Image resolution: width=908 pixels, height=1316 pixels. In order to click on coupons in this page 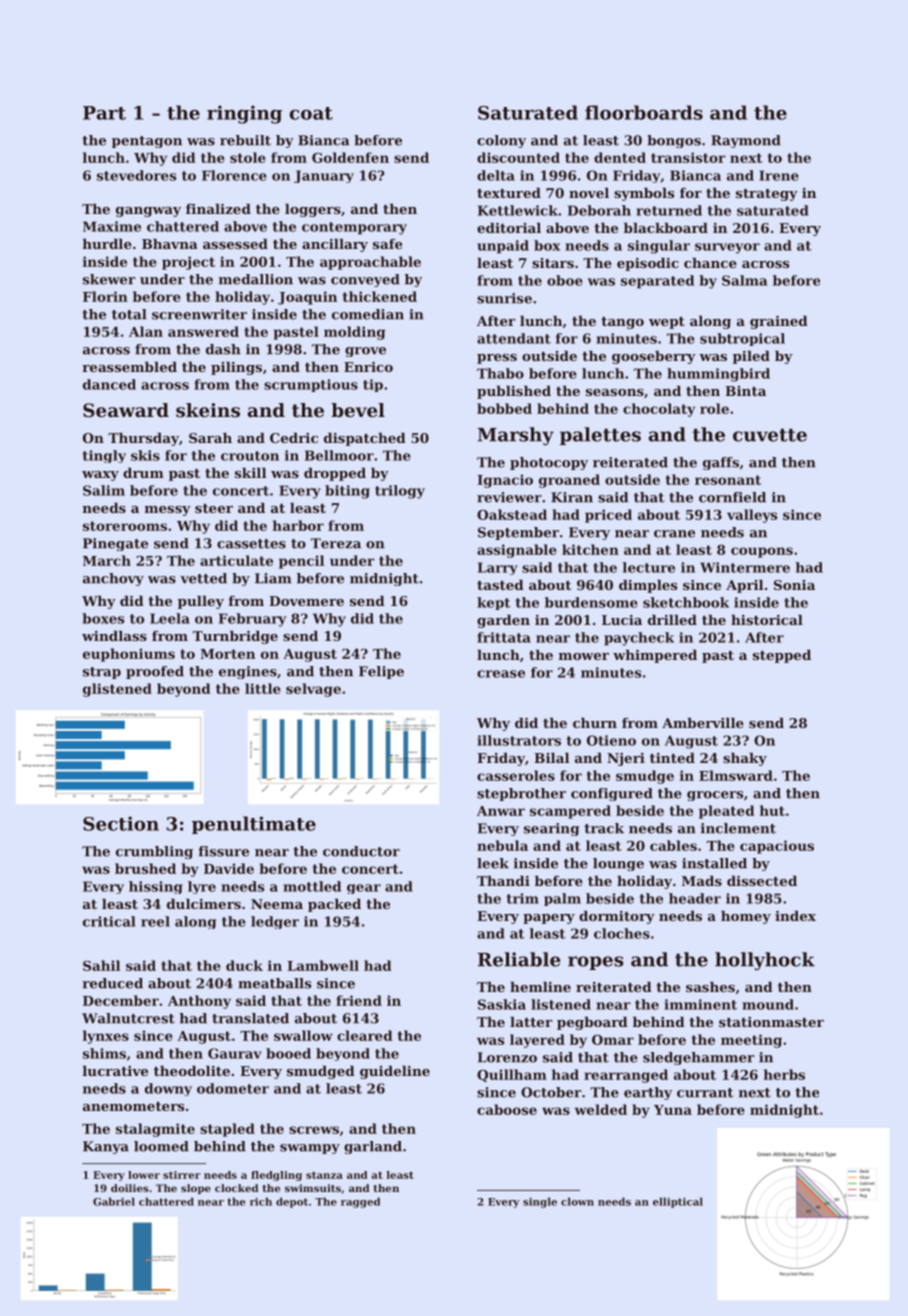, I will do `click(762, 552)`.
